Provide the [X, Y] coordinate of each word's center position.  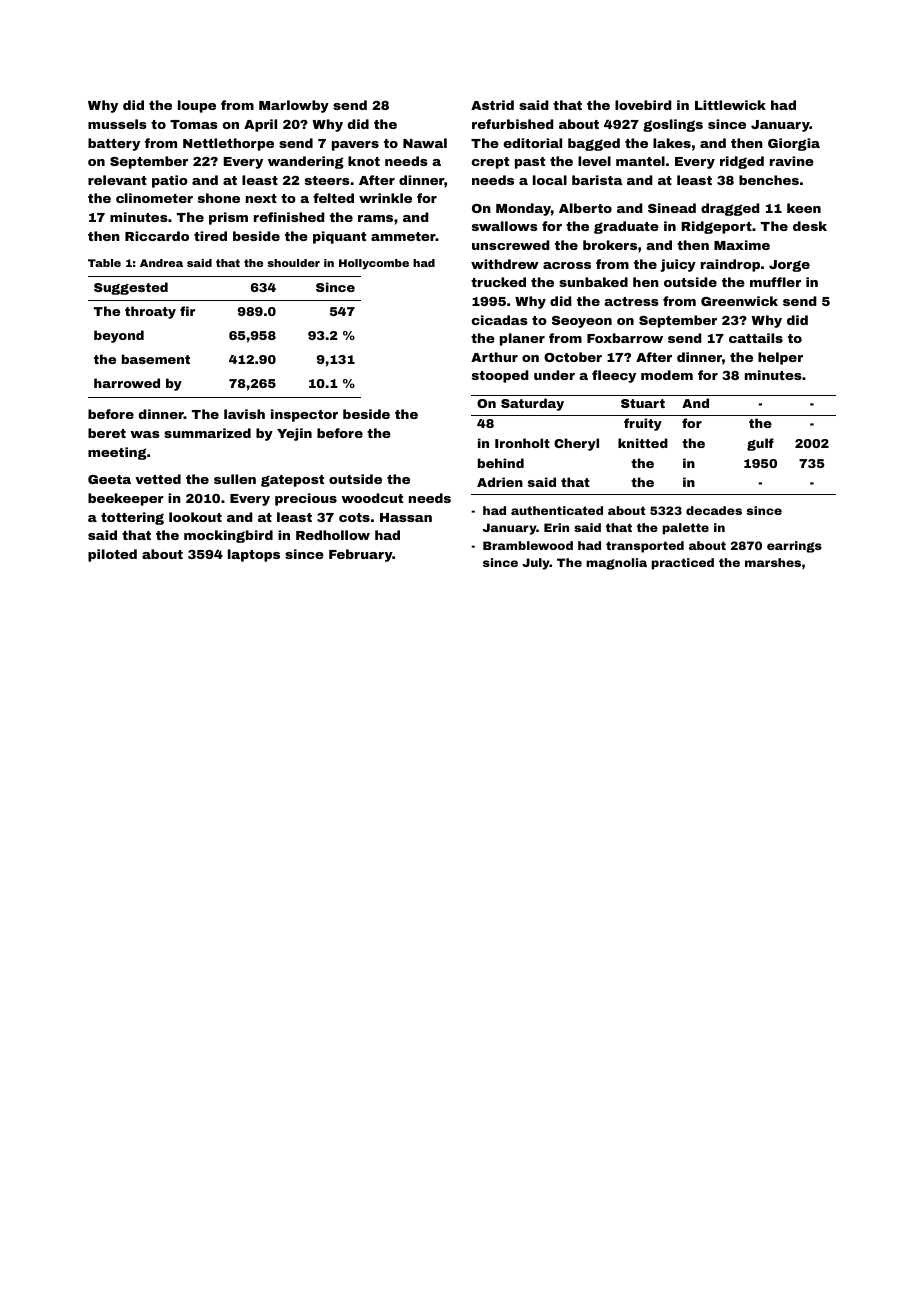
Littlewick [730, 105]
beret [107, 433]
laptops [254, 555]
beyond [119, 336]
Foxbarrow [625, 338]
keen [804, 208]
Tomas [194, 124]
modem [667, 375]
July [536, 564]
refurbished [513, 124]
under [554, 375]
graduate [626, 227]
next [261, 198]
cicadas [499, 320]
